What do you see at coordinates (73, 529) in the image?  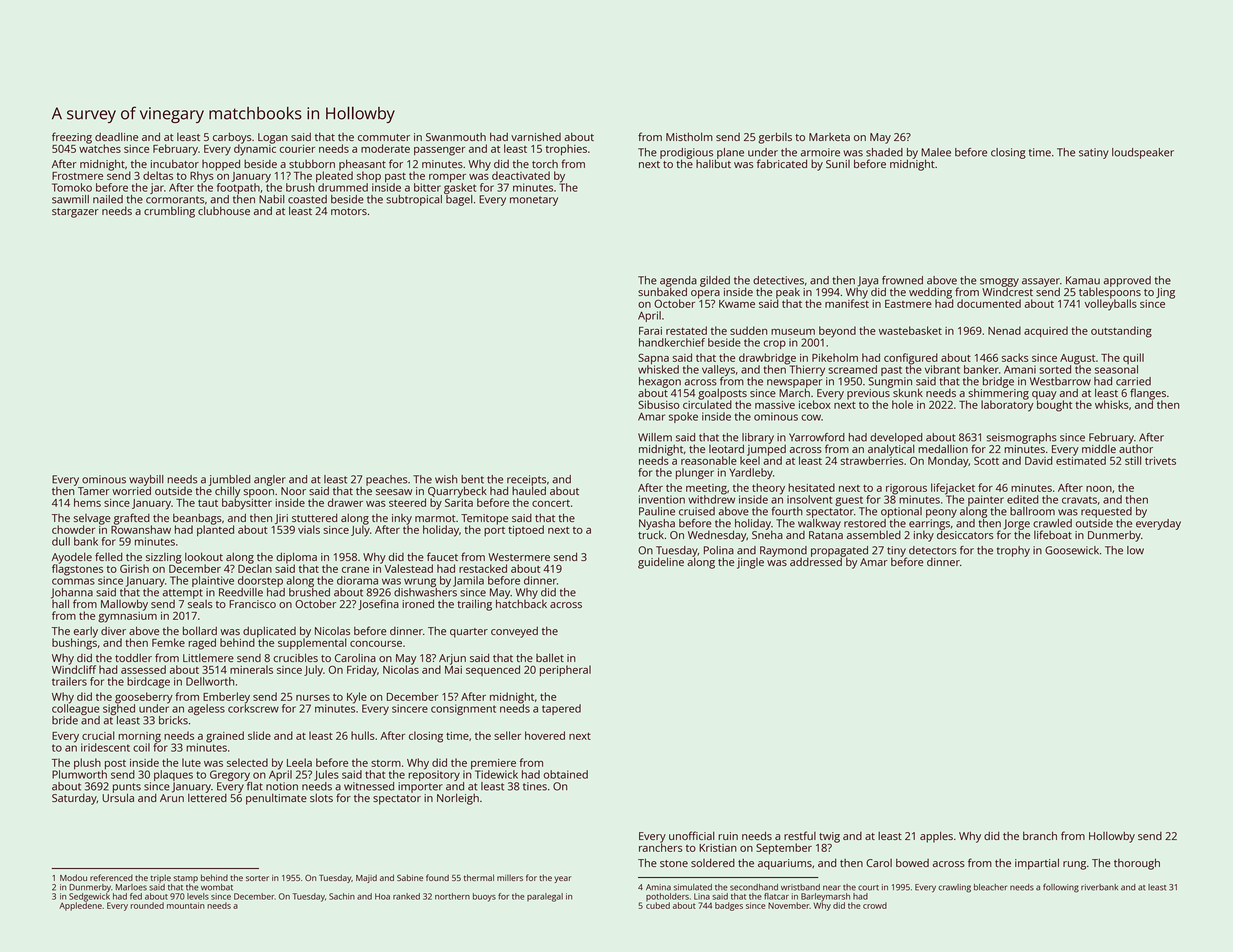 I see `chowder` at bounding box center [73, 529].
